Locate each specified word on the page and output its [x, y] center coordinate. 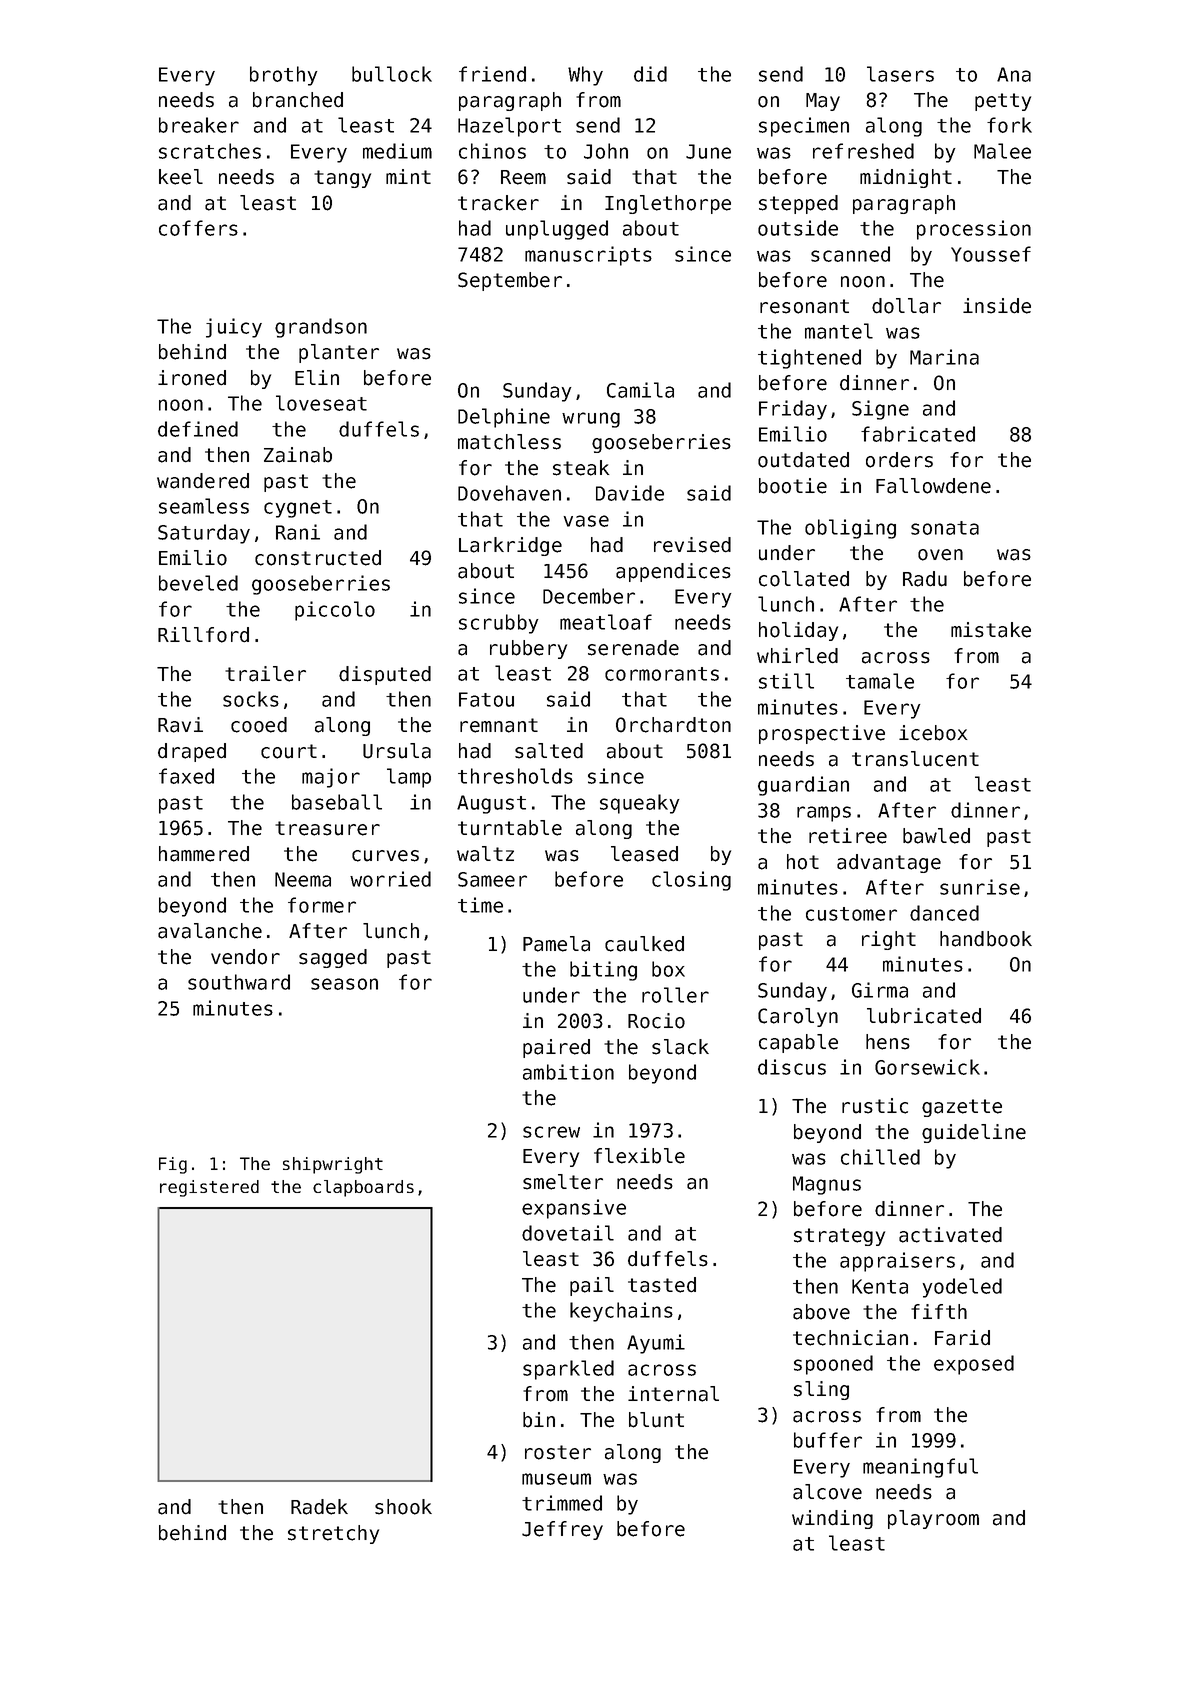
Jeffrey [562, 1530]
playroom [933, 1519]
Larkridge [510, 546]
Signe [880, 410]
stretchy [333, 1534]
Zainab [298, 455]
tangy [342, 179]
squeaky [639, 804]
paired [556, 1048]
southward [239, 982]
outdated [803, 460]
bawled [936, 836]
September [510, 281]
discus [792, 1067]
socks [251, 699]
